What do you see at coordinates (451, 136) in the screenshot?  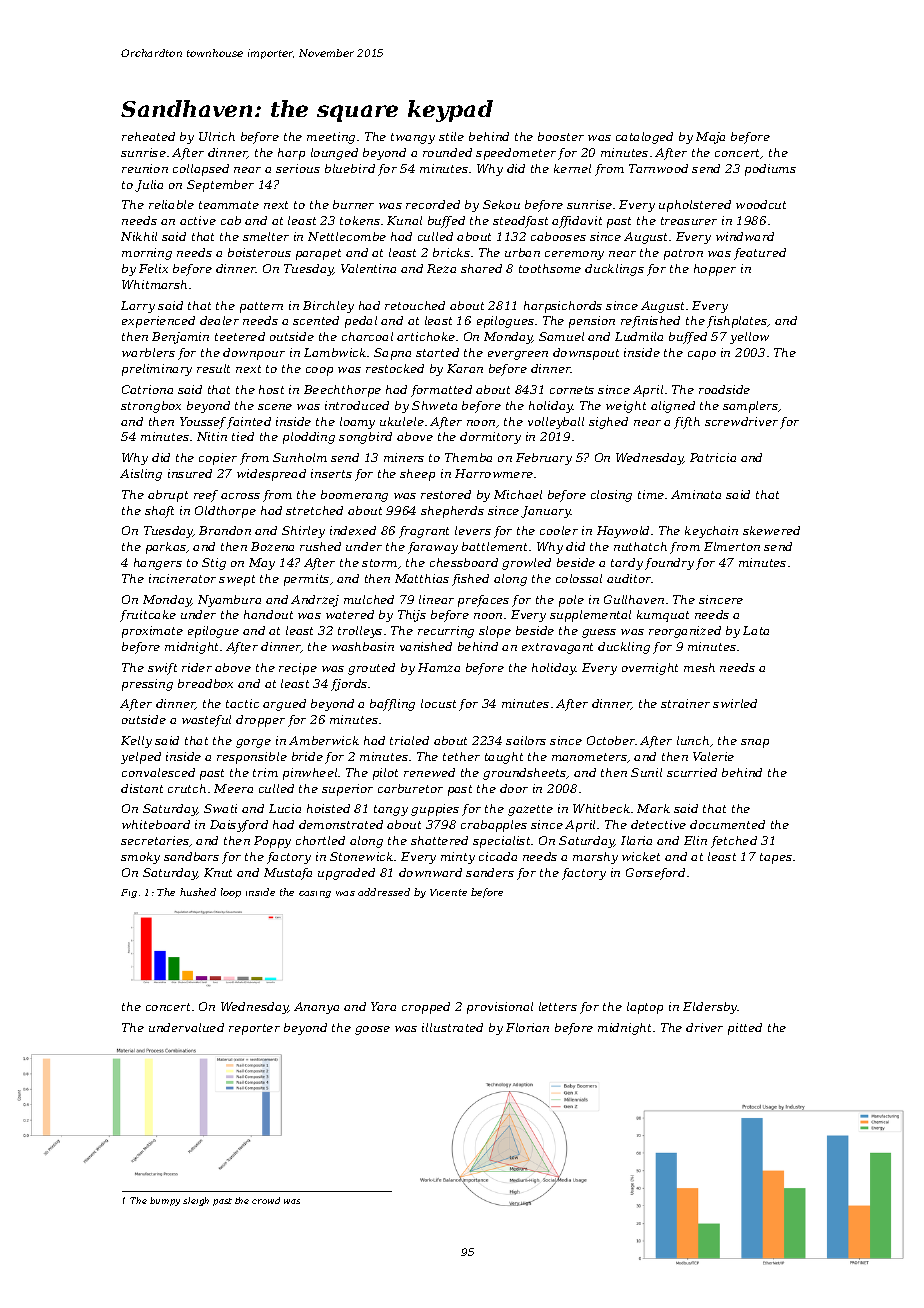 I see `stile` at bounding box center [451, 136].
